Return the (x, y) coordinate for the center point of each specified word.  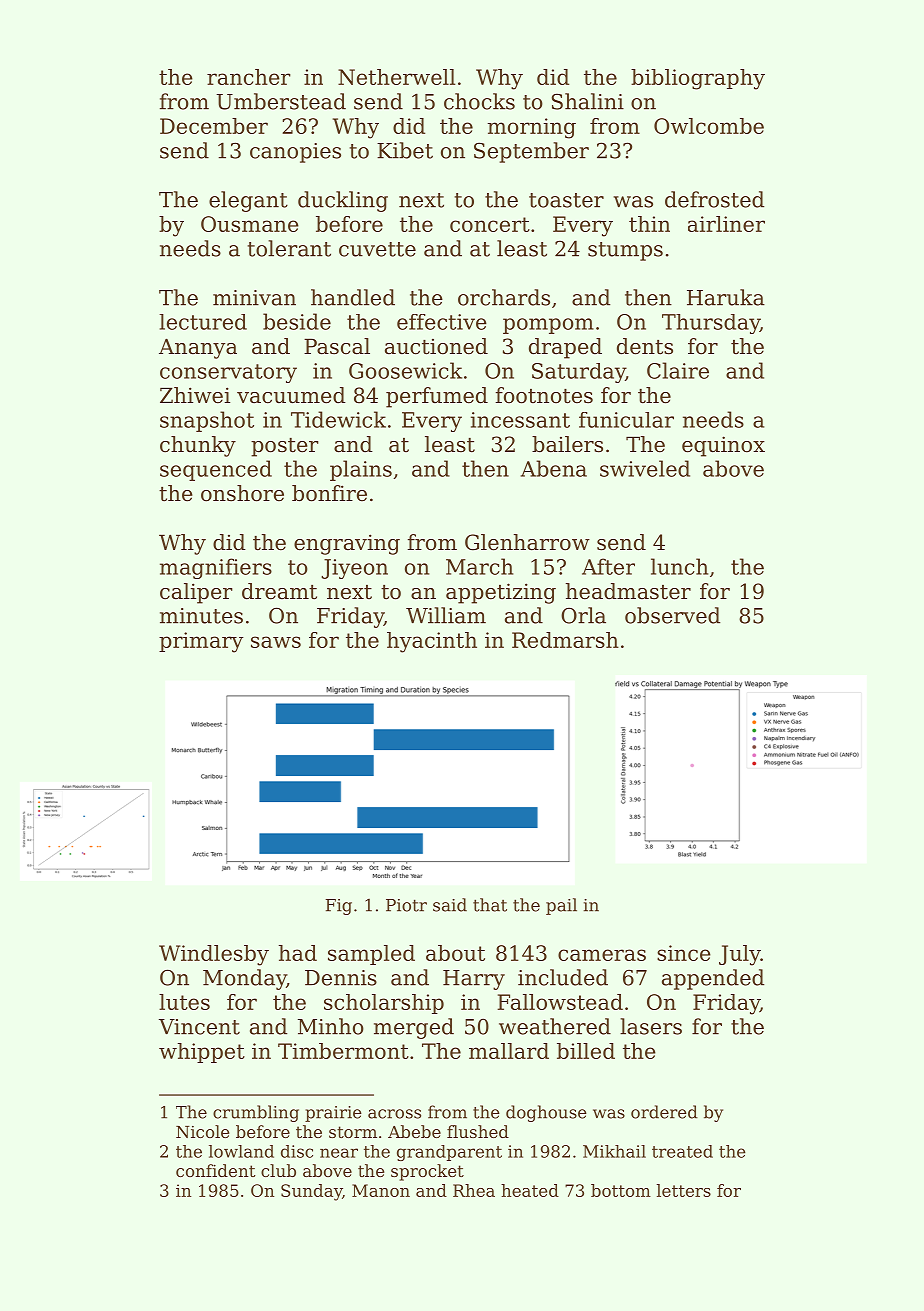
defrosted (714, 199)
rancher (249, 77)
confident (215, 1170)
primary (201, 642)
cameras (602, 955)
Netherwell (396, 77)
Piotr (406, 905)
